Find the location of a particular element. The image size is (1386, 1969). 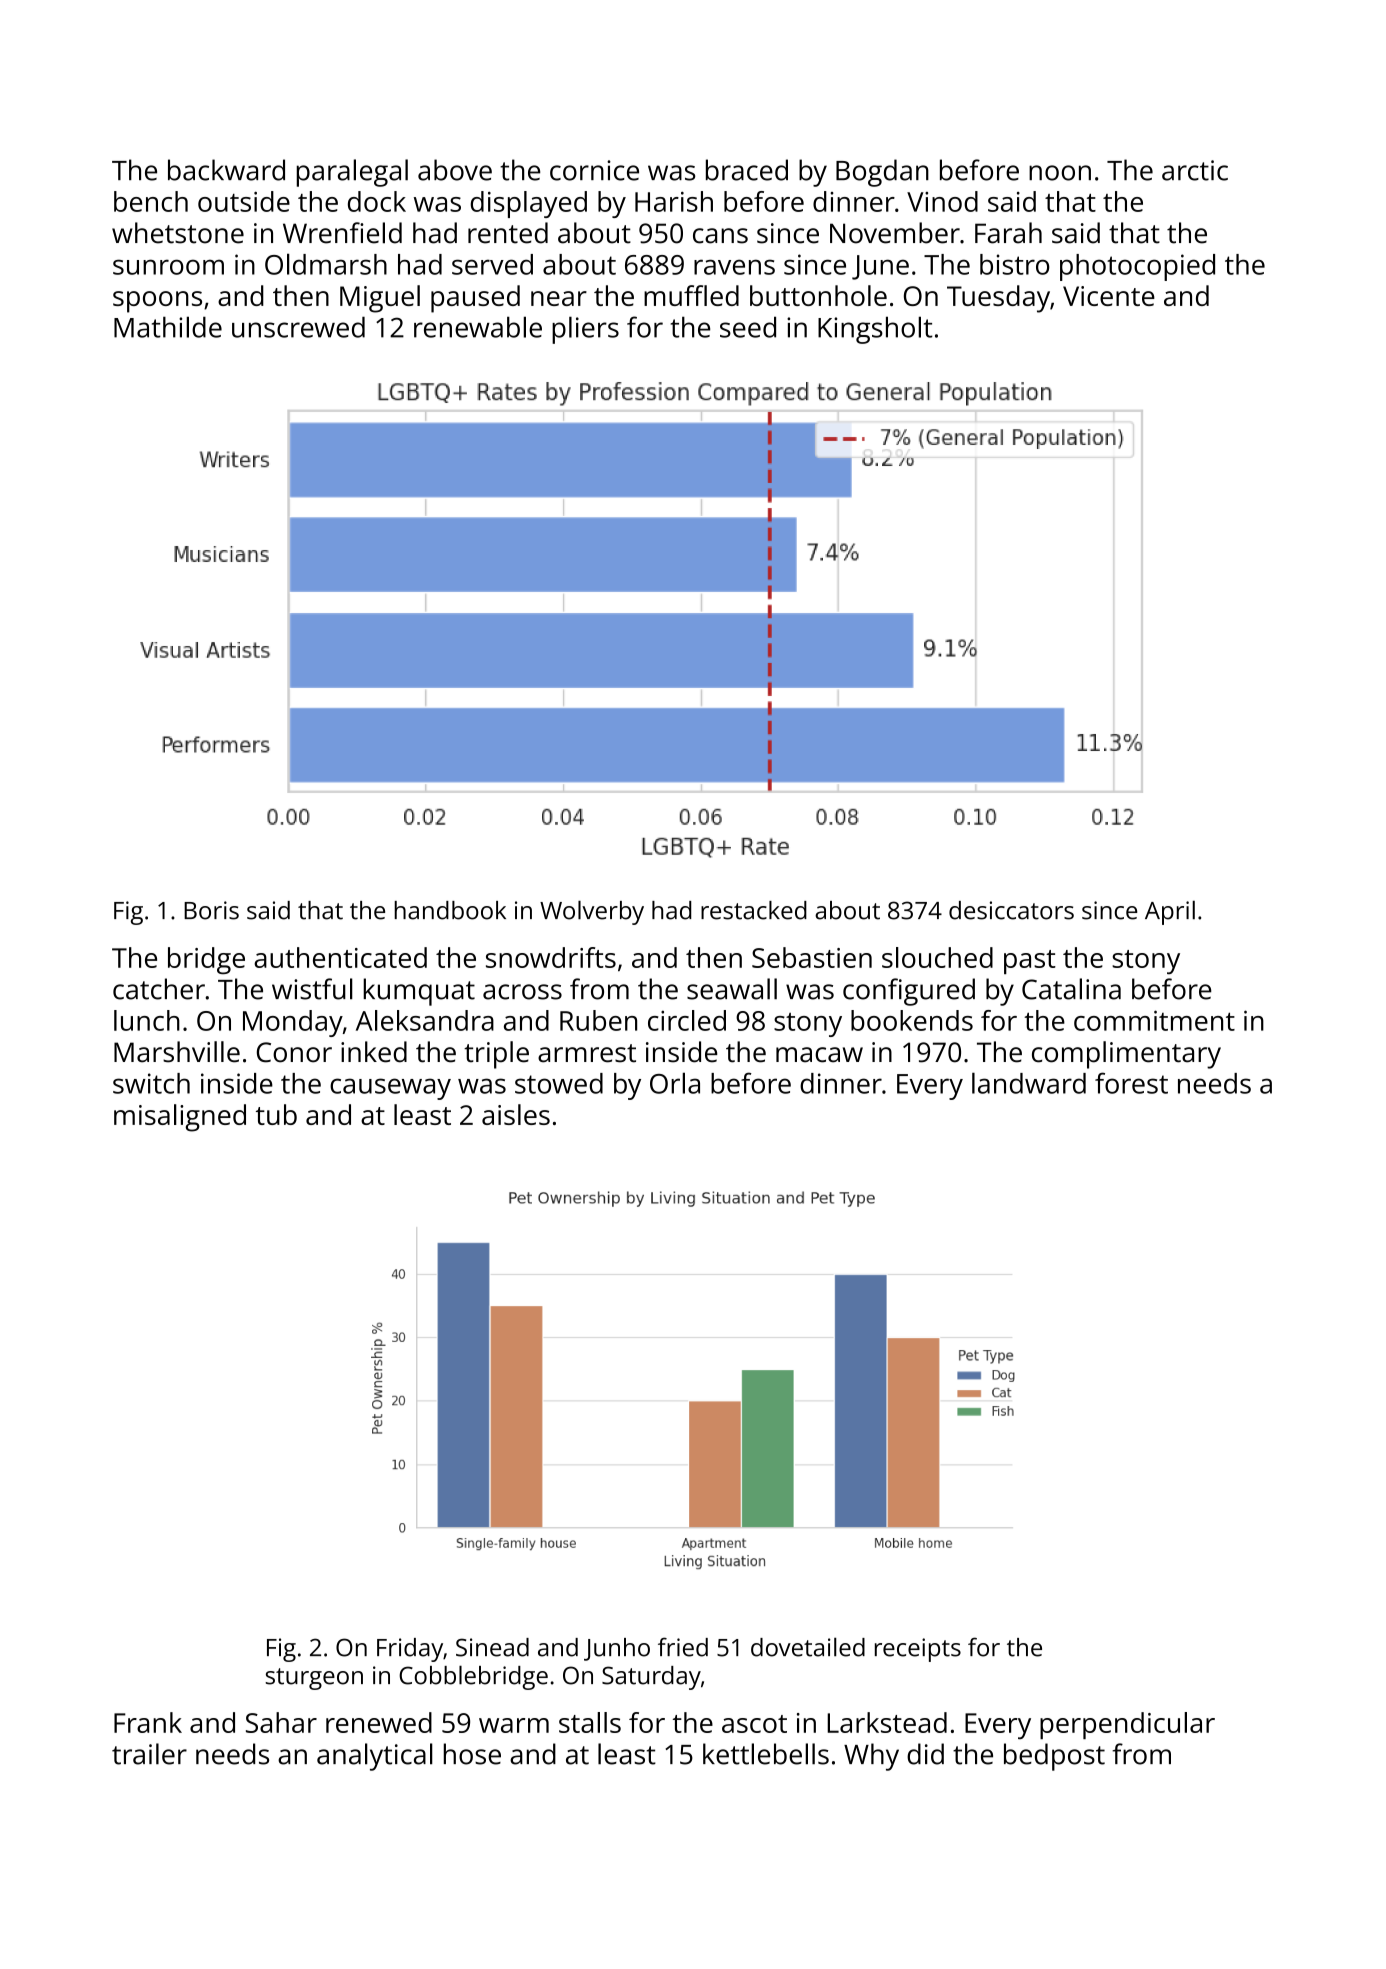

desiccators is located at coordinates (1011, 910).
